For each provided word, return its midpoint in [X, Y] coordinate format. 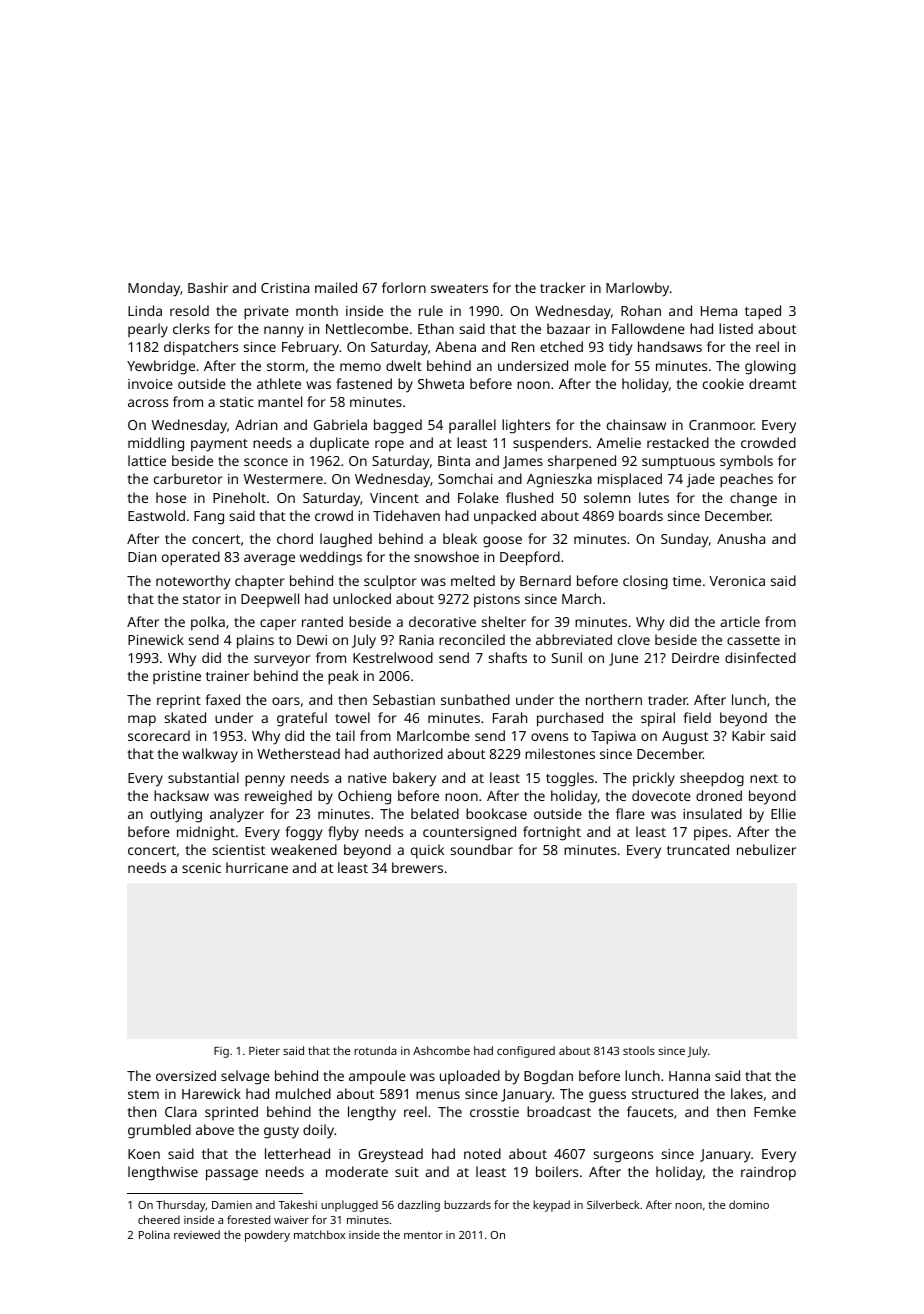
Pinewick [156, 639]
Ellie [783, 813]
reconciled [472, 639]
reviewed [197, 1234]
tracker [563, 287]
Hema [719, 311]
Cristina [285, 288]
